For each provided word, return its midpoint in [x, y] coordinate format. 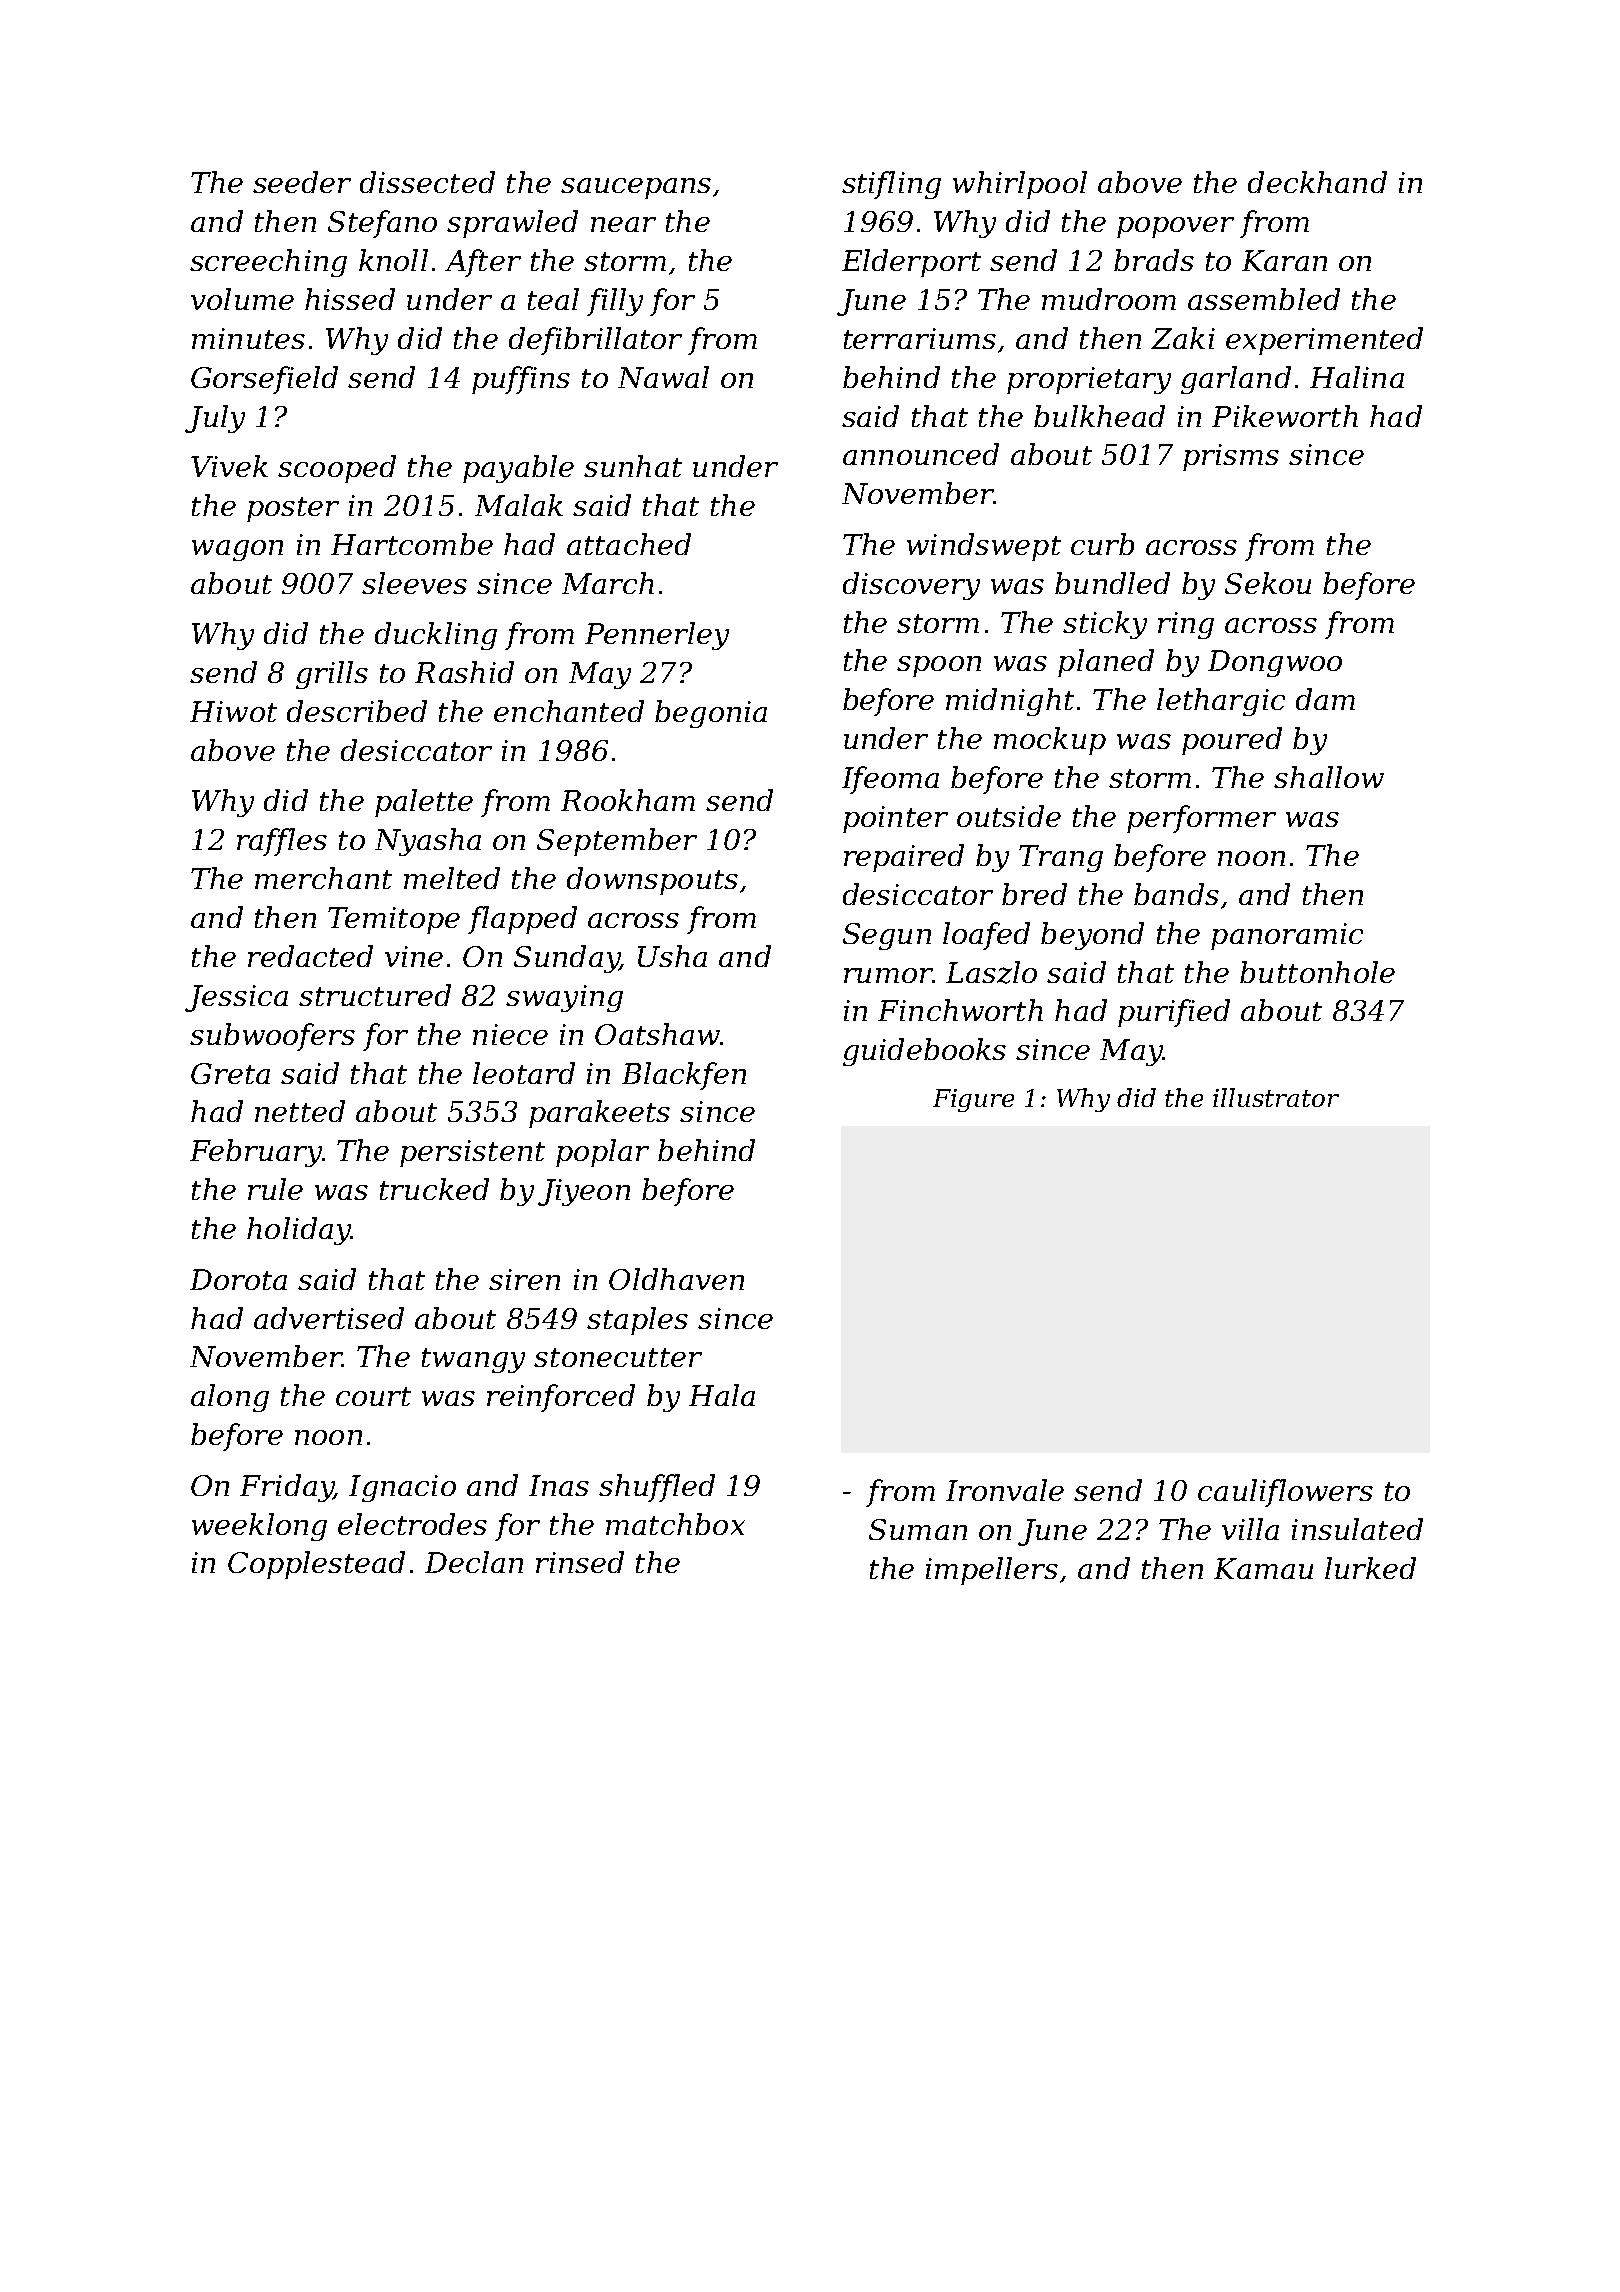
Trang [1061, 858]
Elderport [911, 263]
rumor [888, 975]
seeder [302, 182]
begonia [711, 714]
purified [1174, 1013]
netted [300, 1111]
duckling [436, 636]
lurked [1370, 1568]
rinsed [580, 1562]
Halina [1357, 377]
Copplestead [316, 1565]
